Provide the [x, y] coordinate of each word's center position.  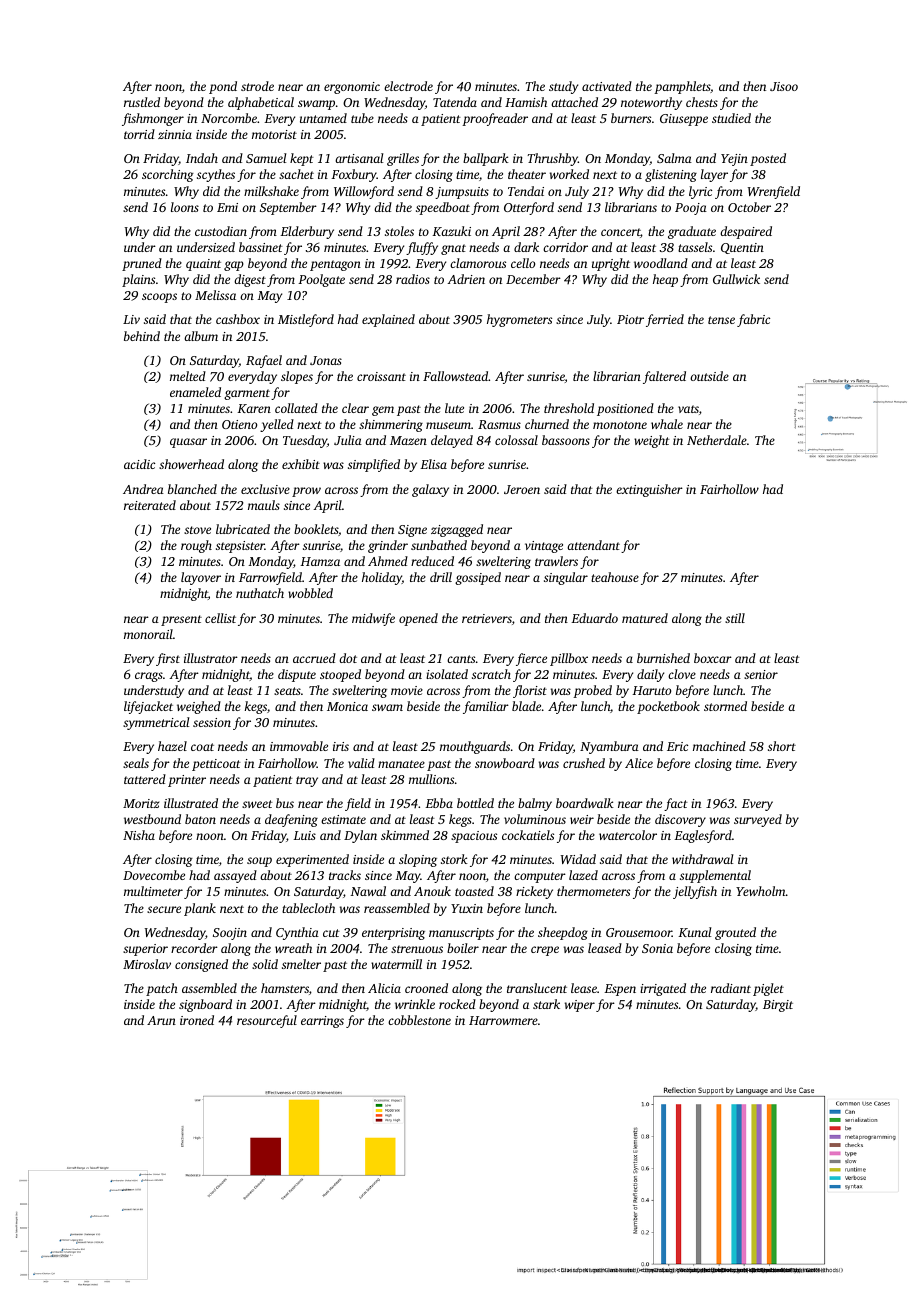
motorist [274, 134]
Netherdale [717, 440]
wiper [580, 1006]
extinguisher [649, 490]
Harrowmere [503, 1020]
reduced [432, 561]
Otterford [529, 208]
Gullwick [736, 279]
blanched [192, 489]
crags [149, 677]
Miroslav [147, 964]
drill [441, 577]
